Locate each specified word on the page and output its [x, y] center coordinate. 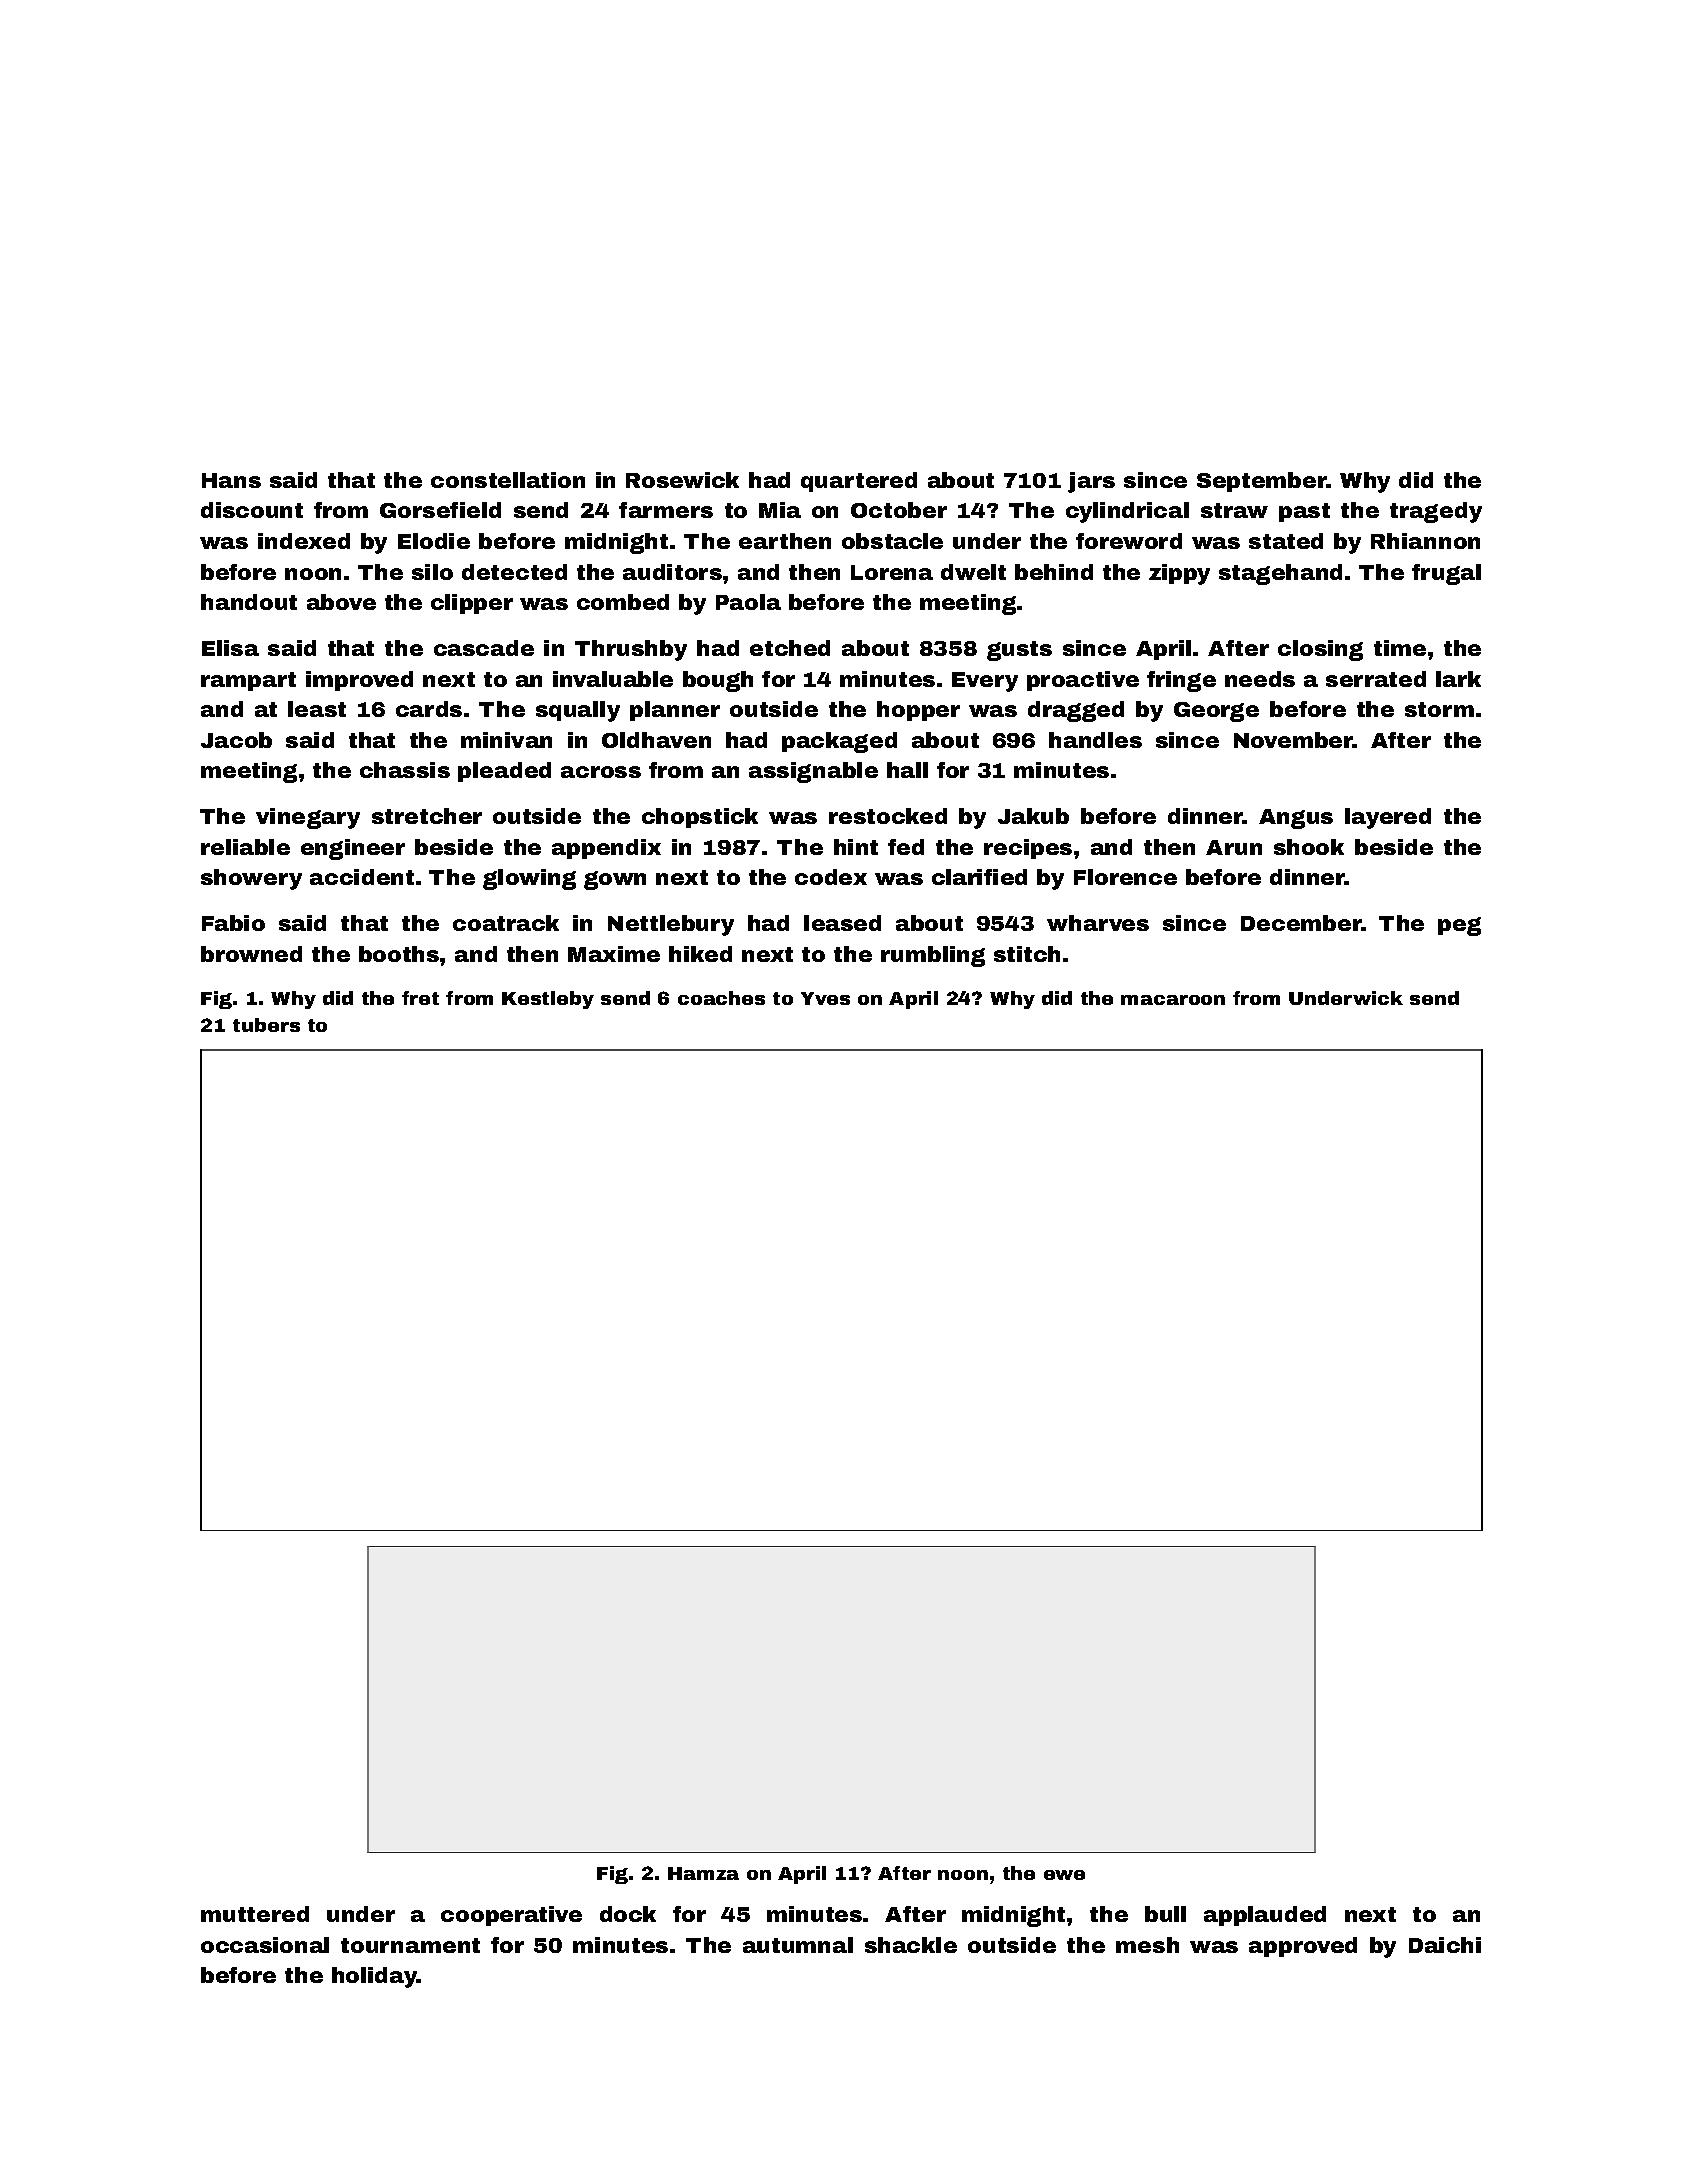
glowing [529, 879]
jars [1091, 482]
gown [615, 880]
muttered [255, 1914]
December [1301, 923]
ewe [1064, 1875]
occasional [265, 1945]
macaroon [1173, 1000]
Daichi [1445, 1945]
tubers [266, 1025]
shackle [911, 1945]
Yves [825, 998]
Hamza [703, 1873]
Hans [231, 480]
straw [1234, 510]
